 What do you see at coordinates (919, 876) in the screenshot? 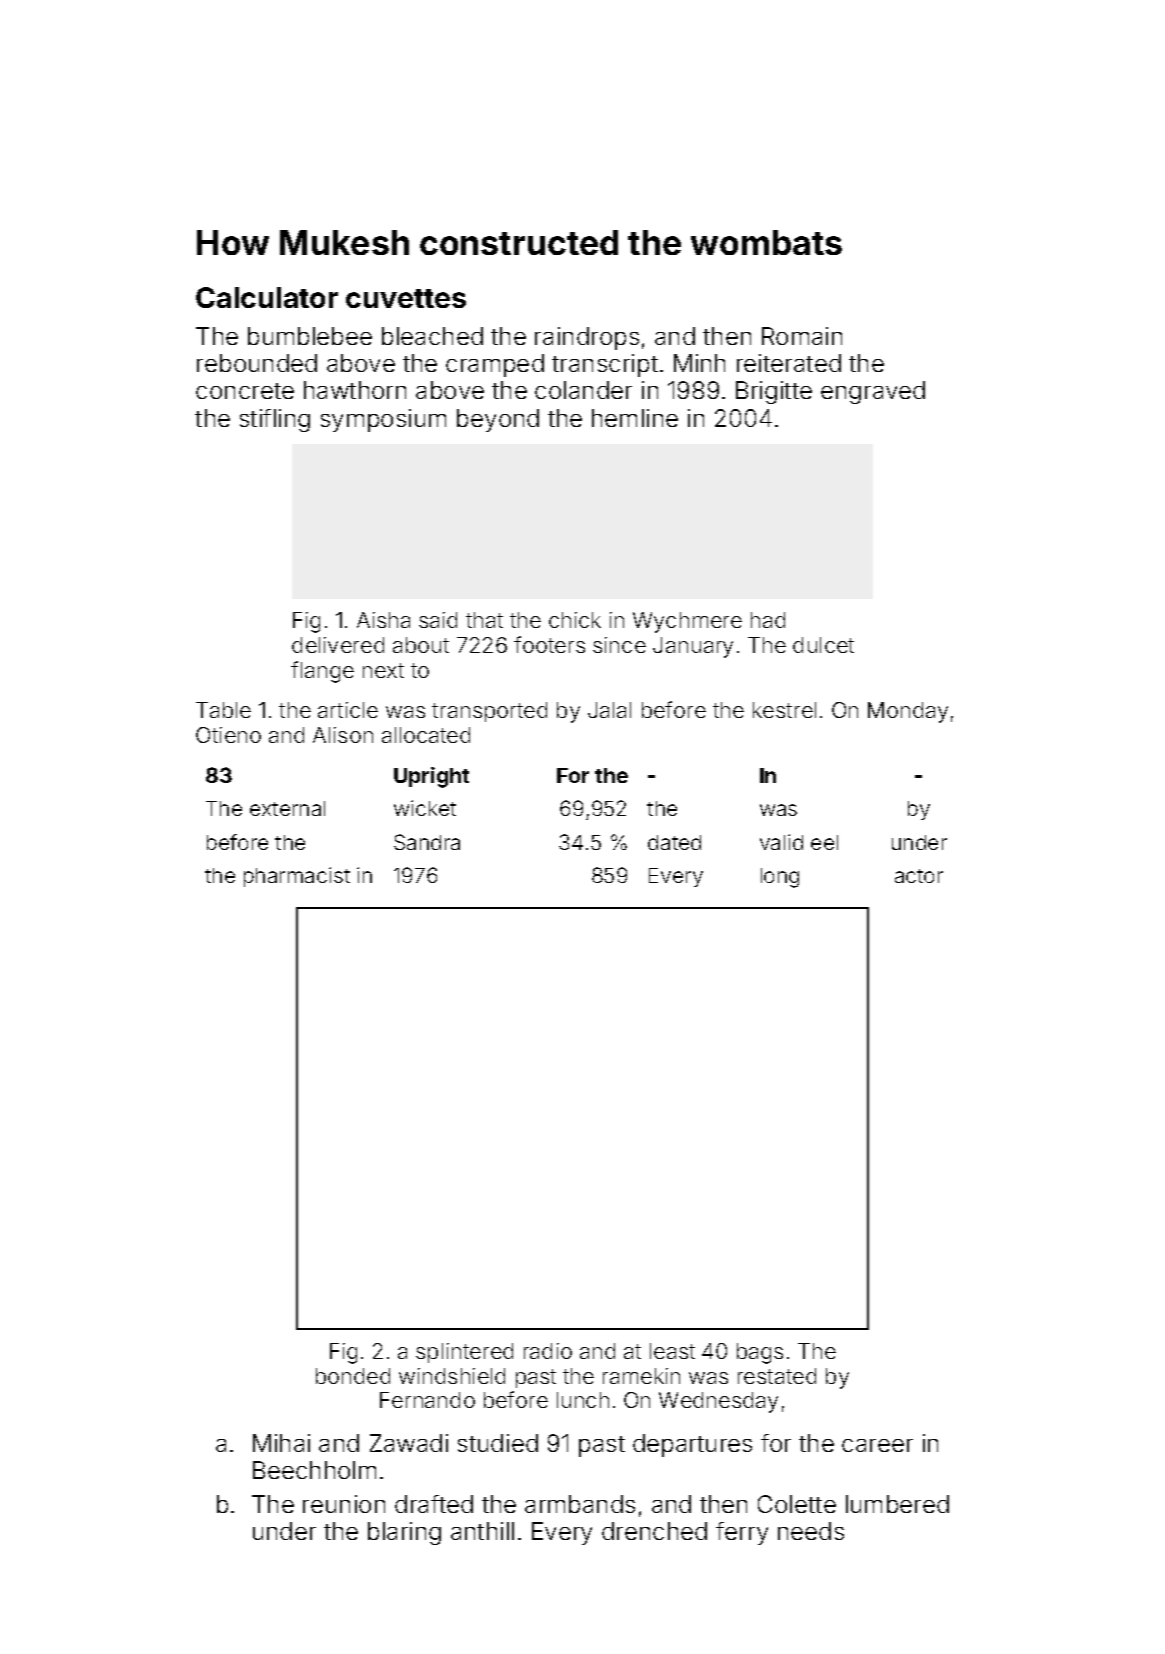
I see `actor` at bounding box center [919, 876].
